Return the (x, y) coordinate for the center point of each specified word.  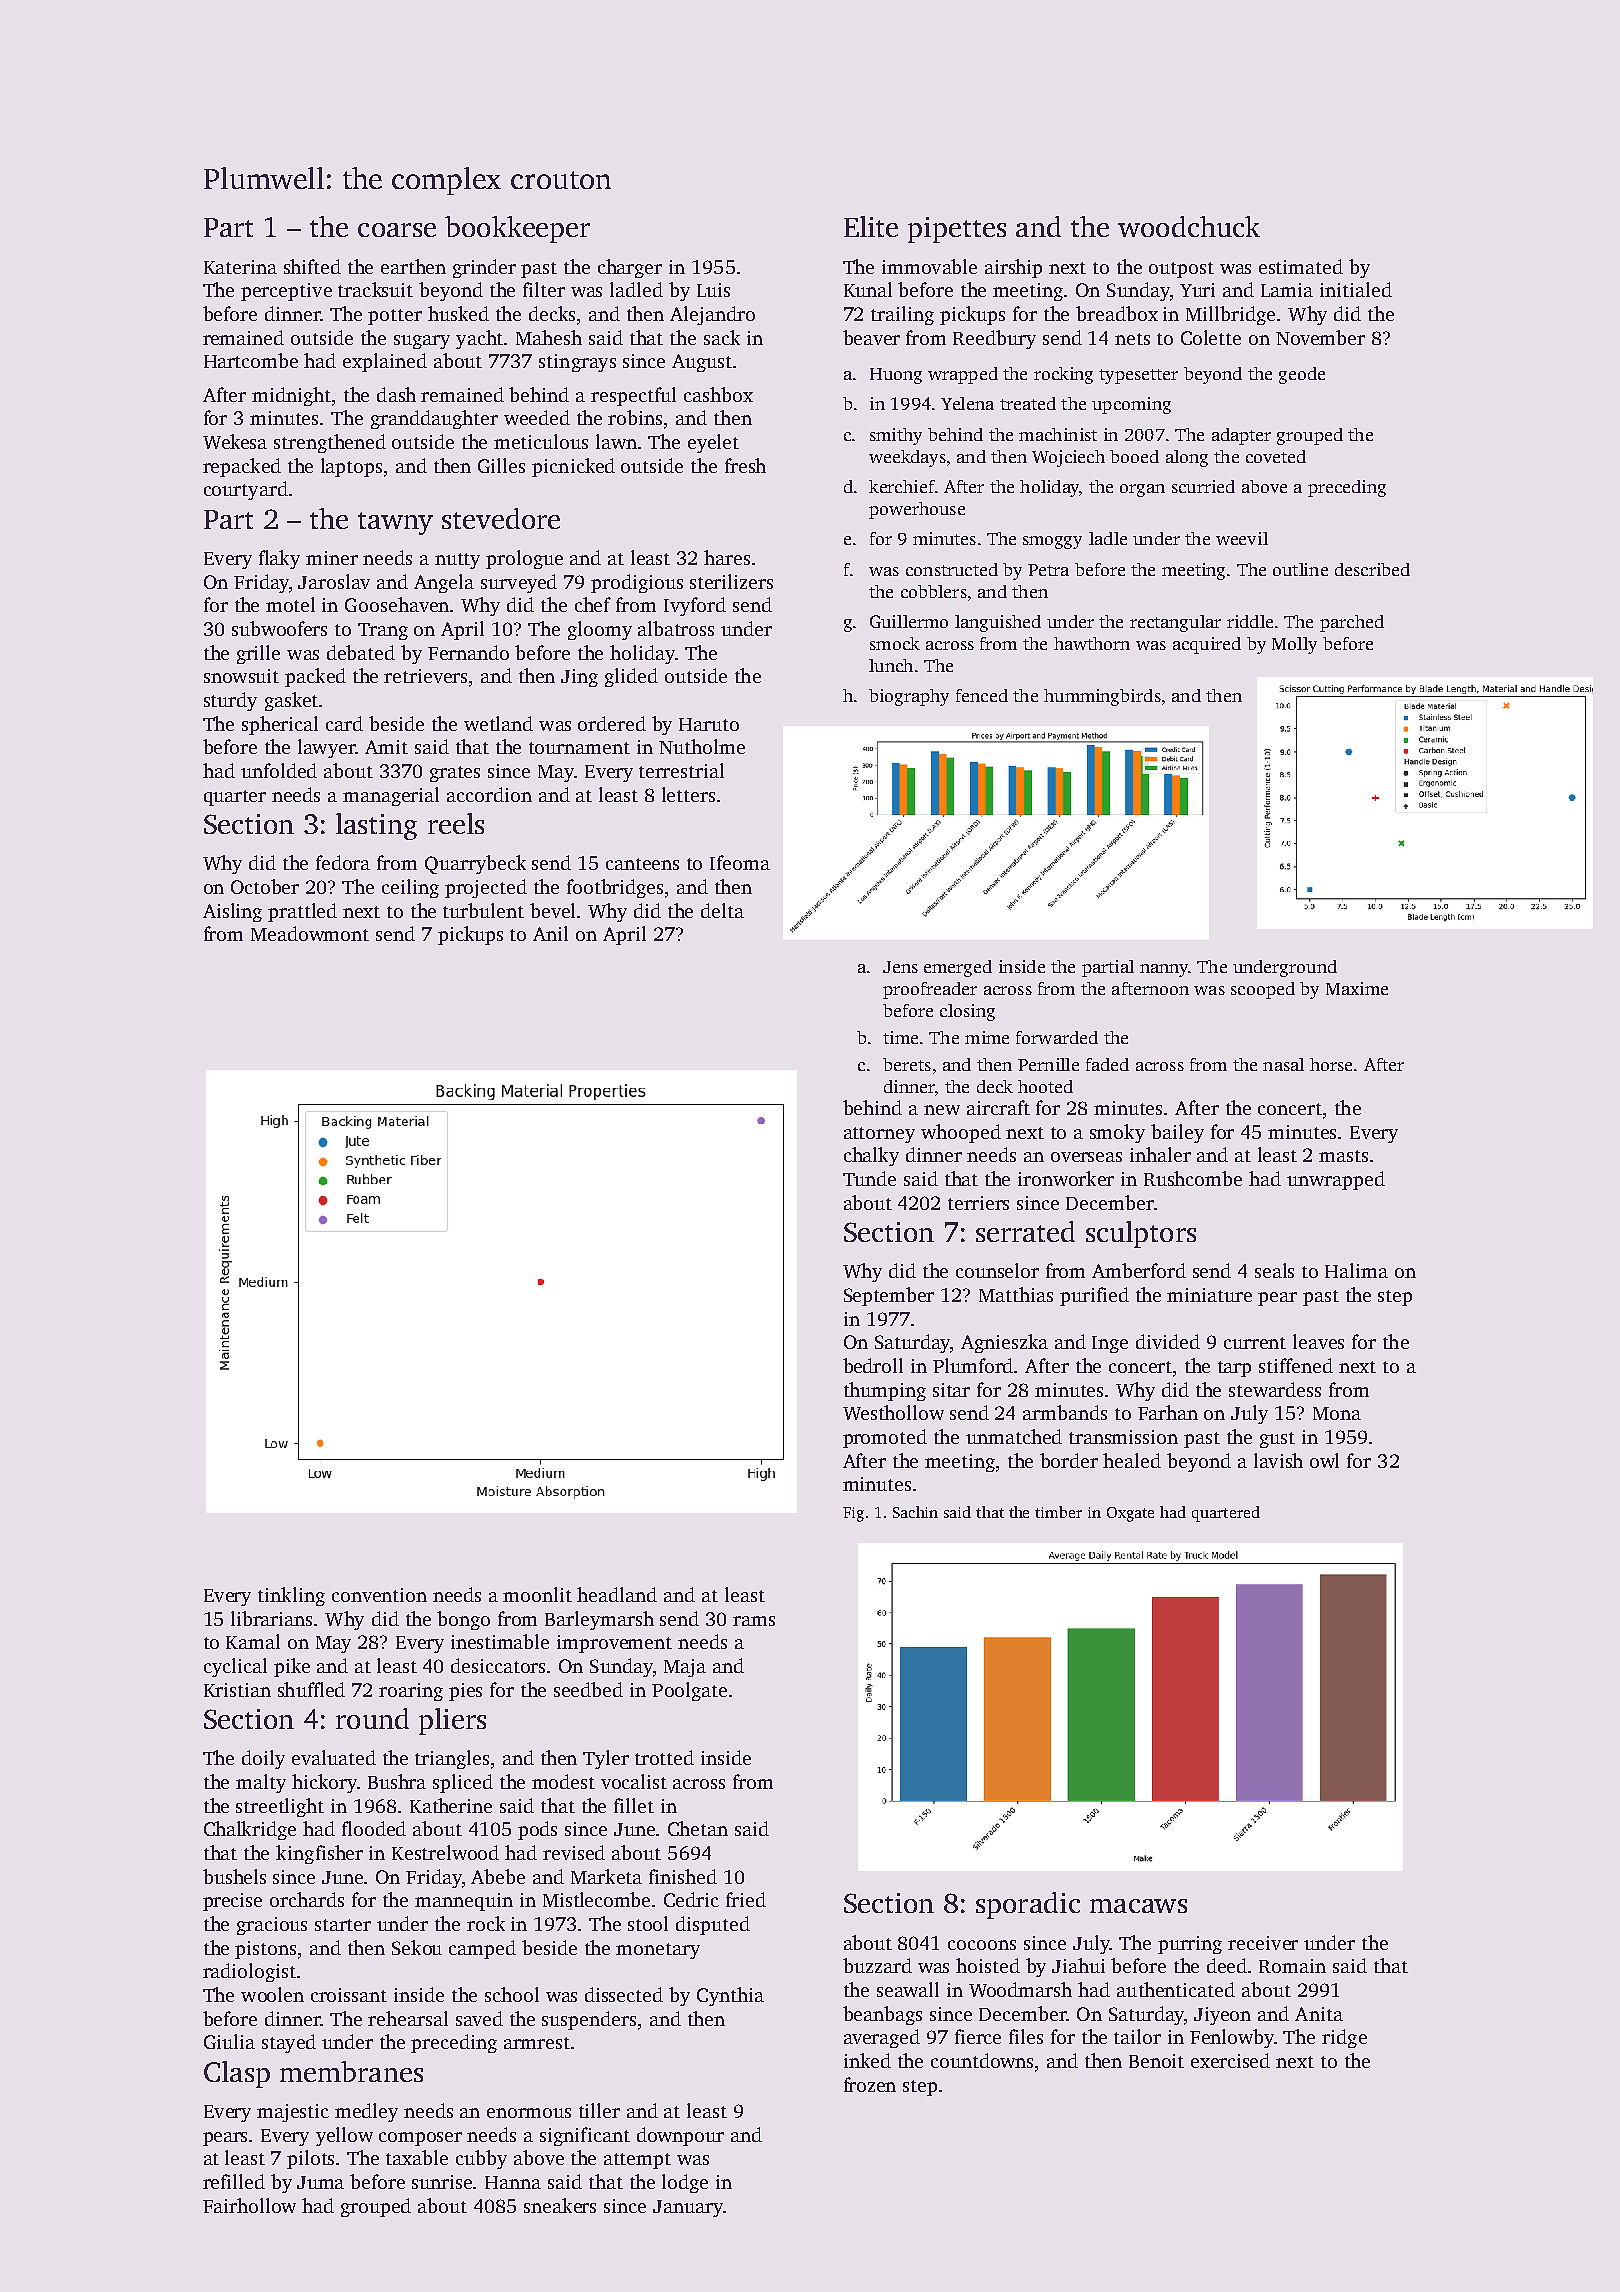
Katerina (240, 267)
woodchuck (1189, 226)
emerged (958, 968)
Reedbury (994, 339)
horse (1331, 1064)
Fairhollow (249, 2205)
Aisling (232, 912)
